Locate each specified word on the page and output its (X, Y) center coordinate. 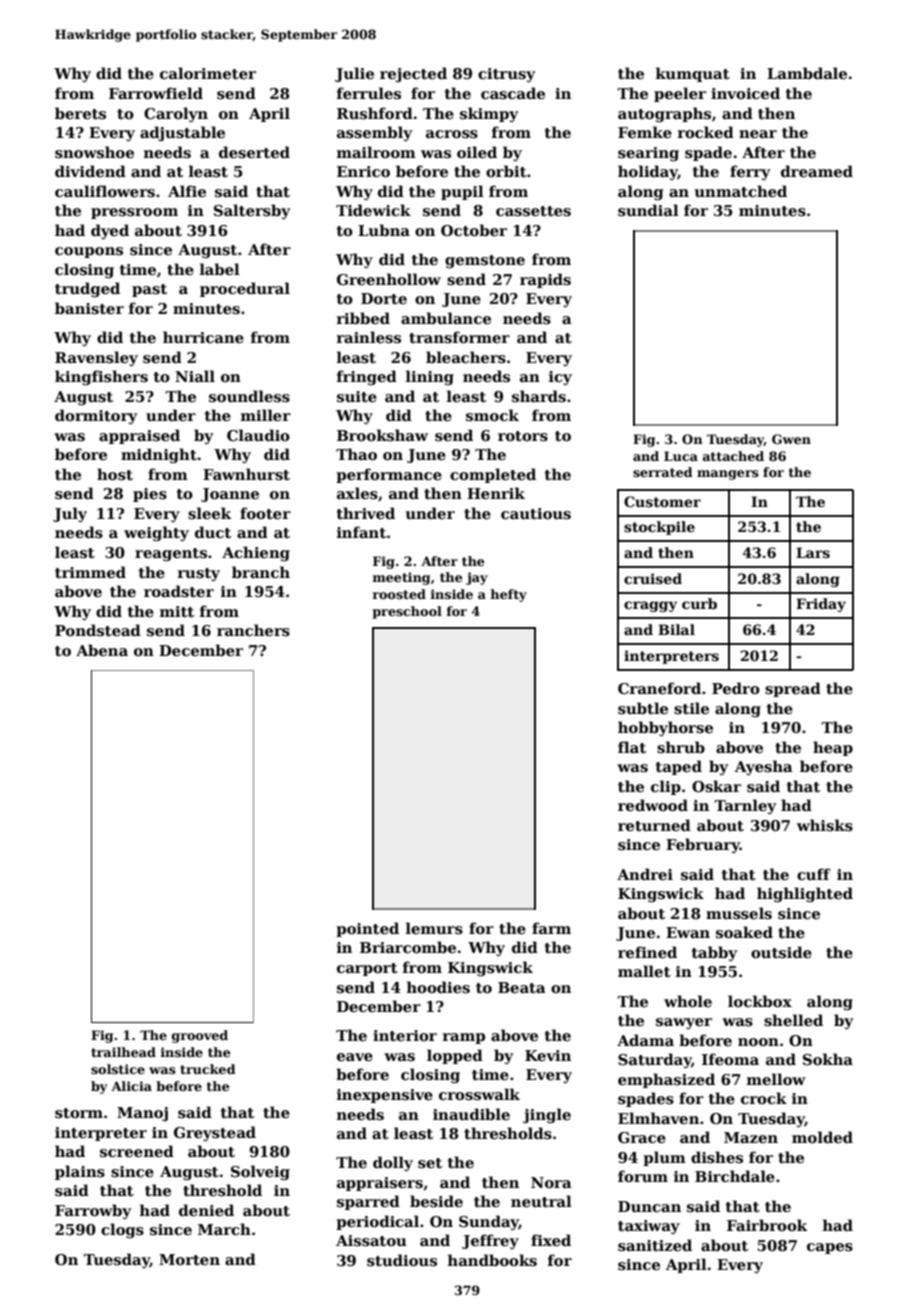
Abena (102, 650)
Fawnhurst (246, 474)
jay (477, 578)
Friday (821, 605)
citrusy (506, 75)
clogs (122, 1230)
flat (632, 747)
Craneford (659, 688)
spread (793, 689)
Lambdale (807, 73)
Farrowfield (156, 93)
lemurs (434, 928)
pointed (367, 929)
